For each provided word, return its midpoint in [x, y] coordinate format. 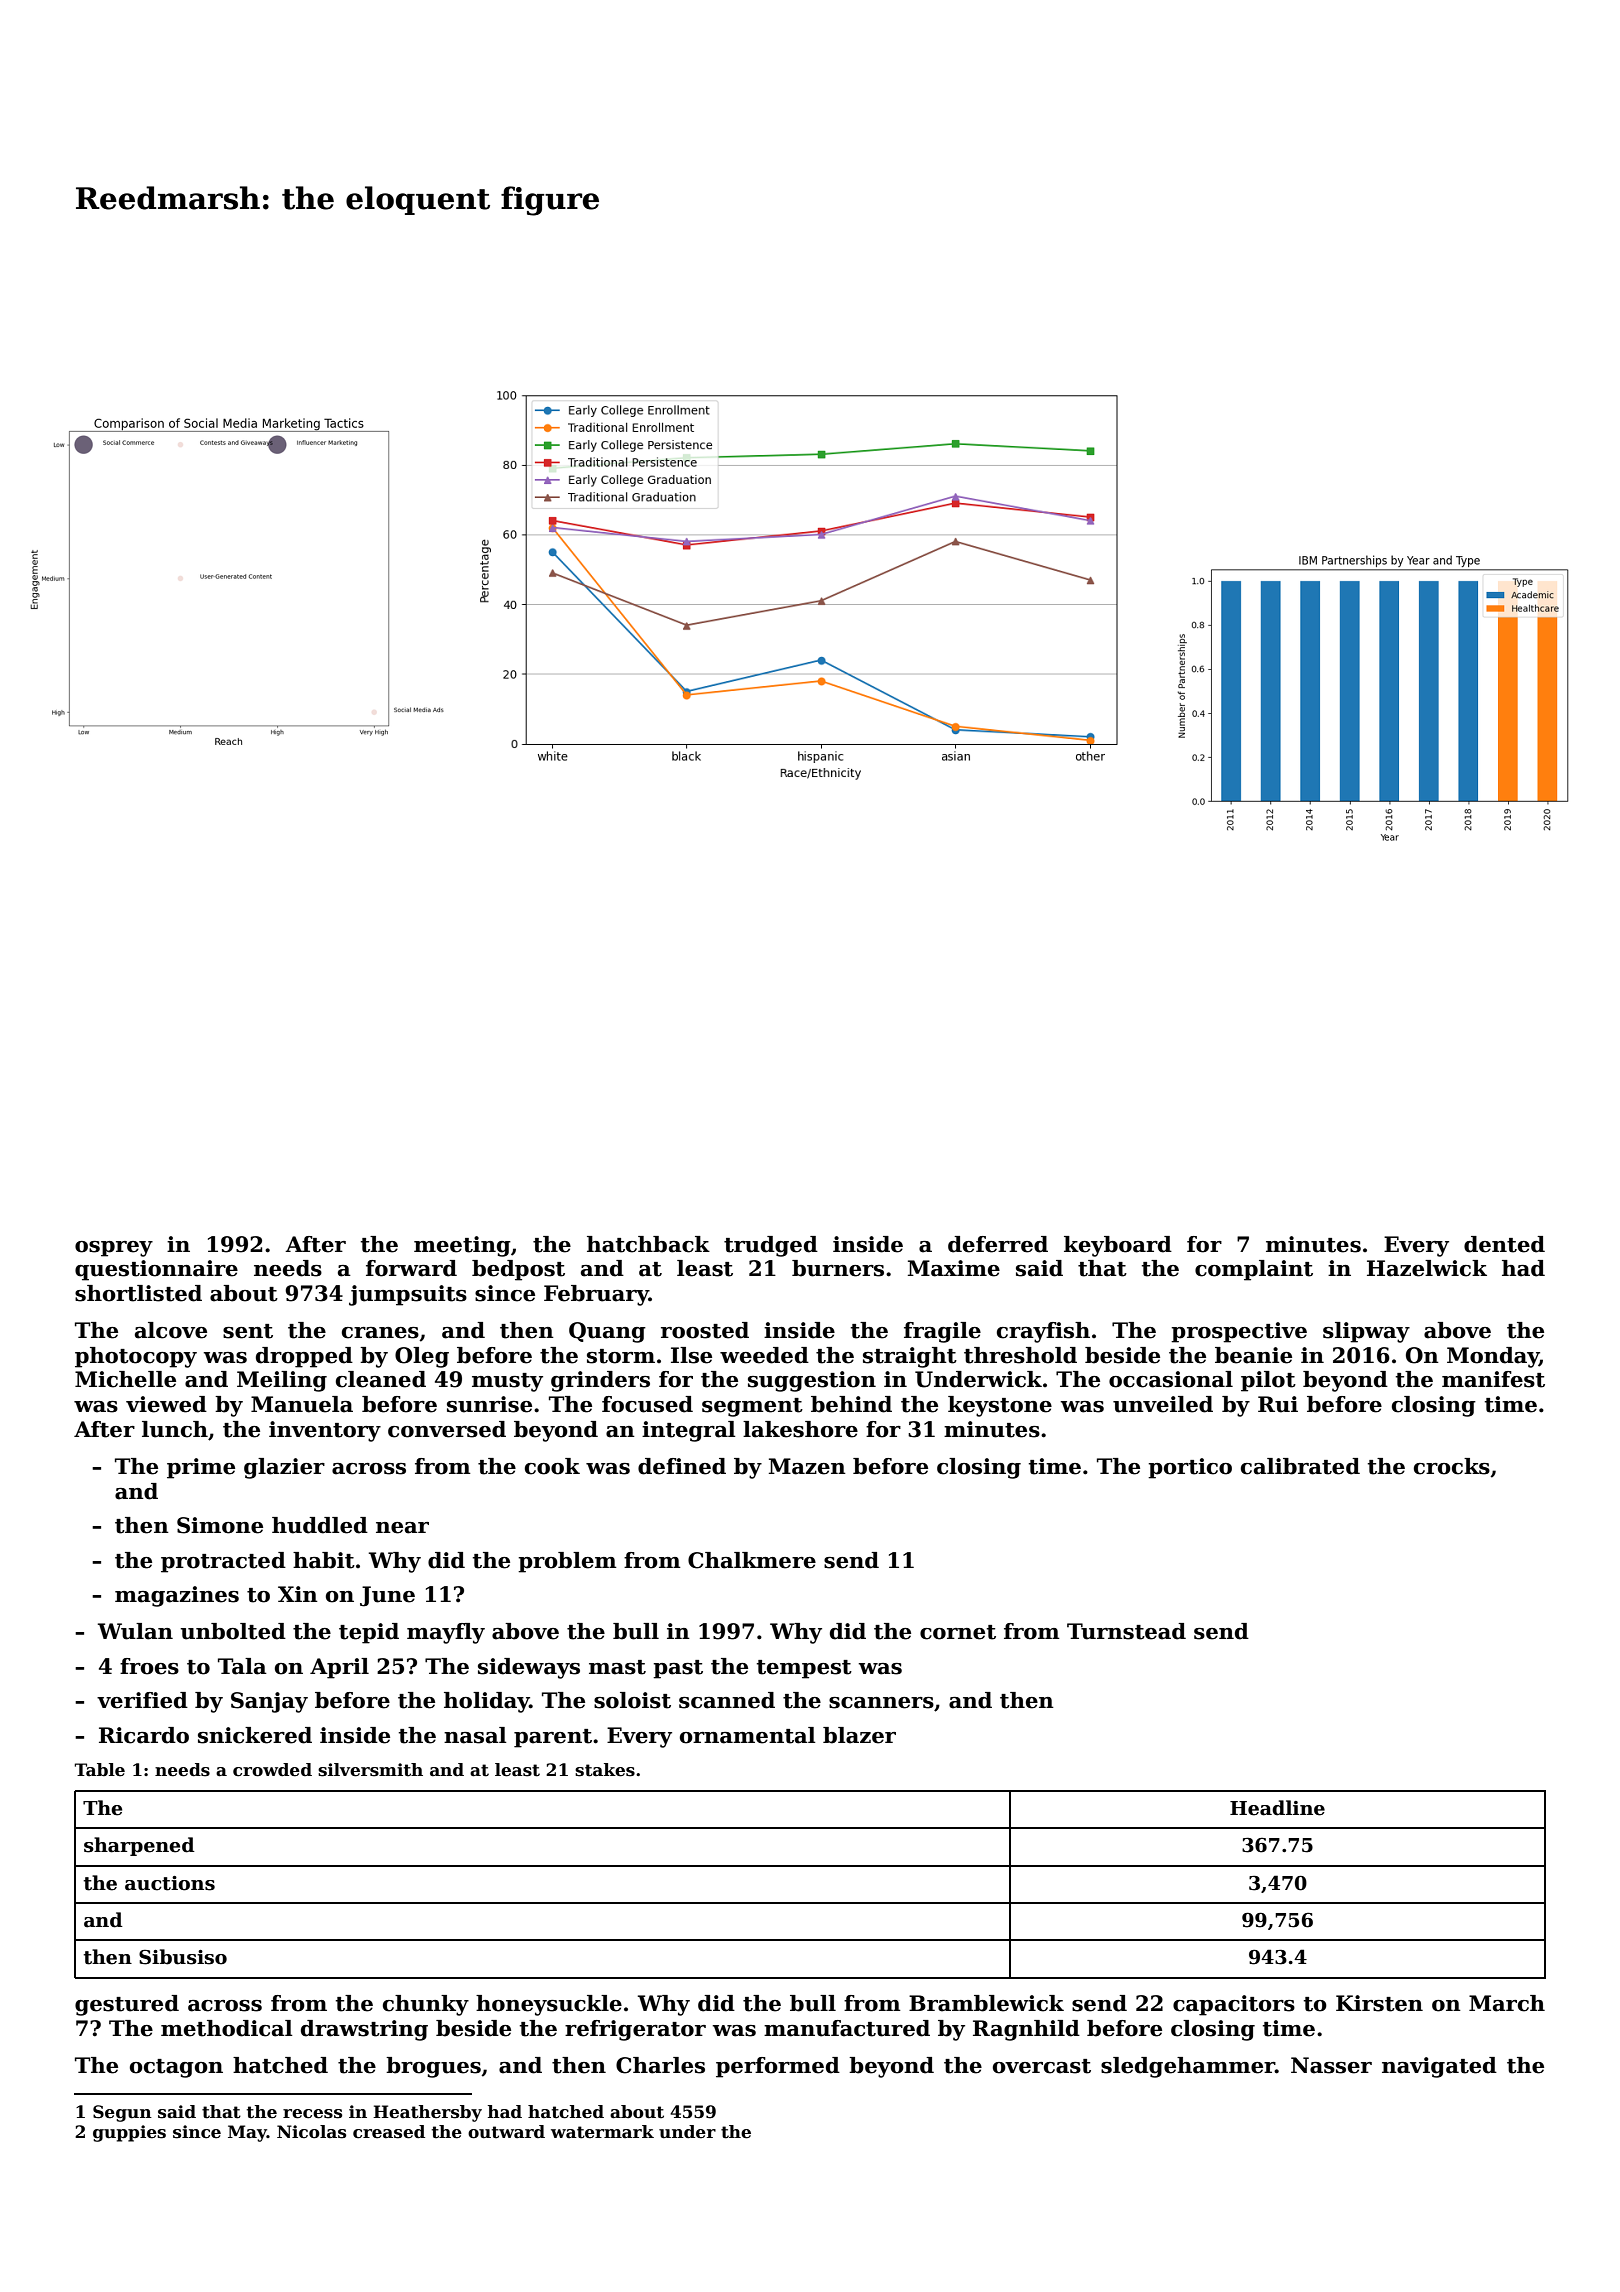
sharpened [139, 1846]
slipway [1366, 1332]
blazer [859, 1735]
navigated [1439, 2067]
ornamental [748, 1735]
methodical [227, 2028]
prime [201, 1468]
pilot [1268, 1381]
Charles [660, 2065]
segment [752, 1407]
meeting [462, 1246]
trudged [771, 1246]
